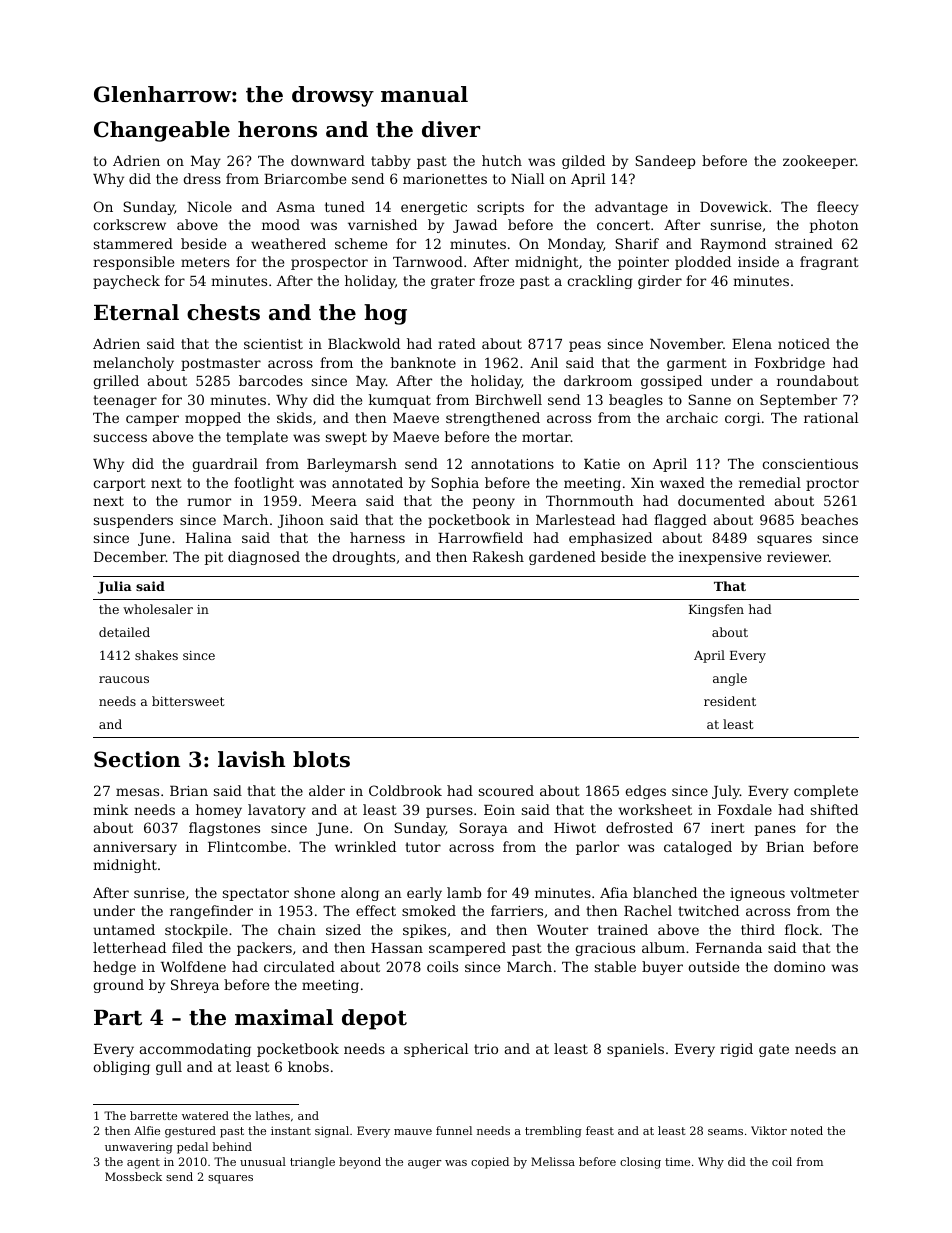 This document has height=1233, width=952. What do you see at coordinates (798, 557) in the document?
I see `reviewer` at bounding box center [798, 557].
